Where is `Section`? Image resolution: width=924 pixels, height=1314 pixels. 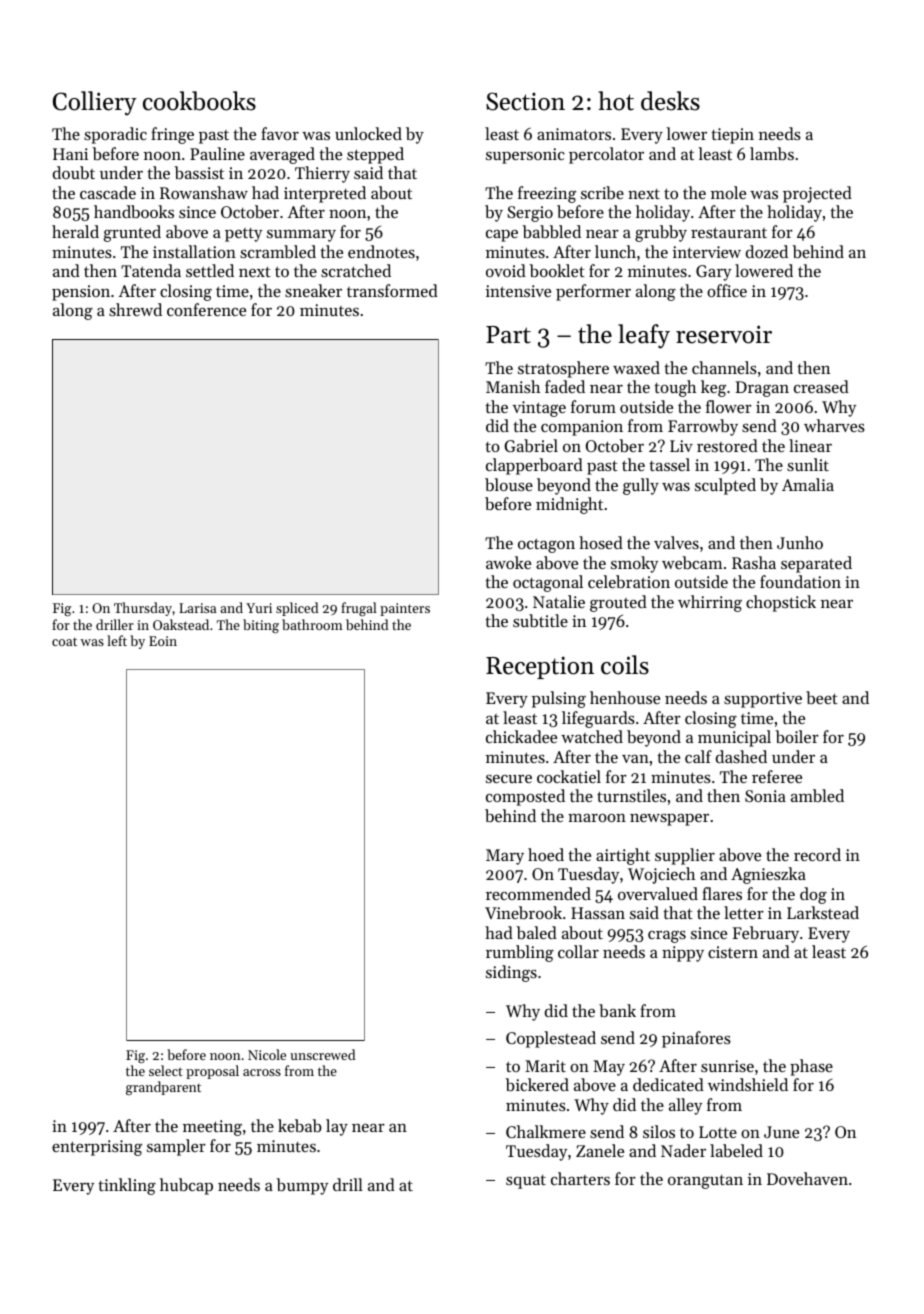
Section is located at coordinates (525, 101).
